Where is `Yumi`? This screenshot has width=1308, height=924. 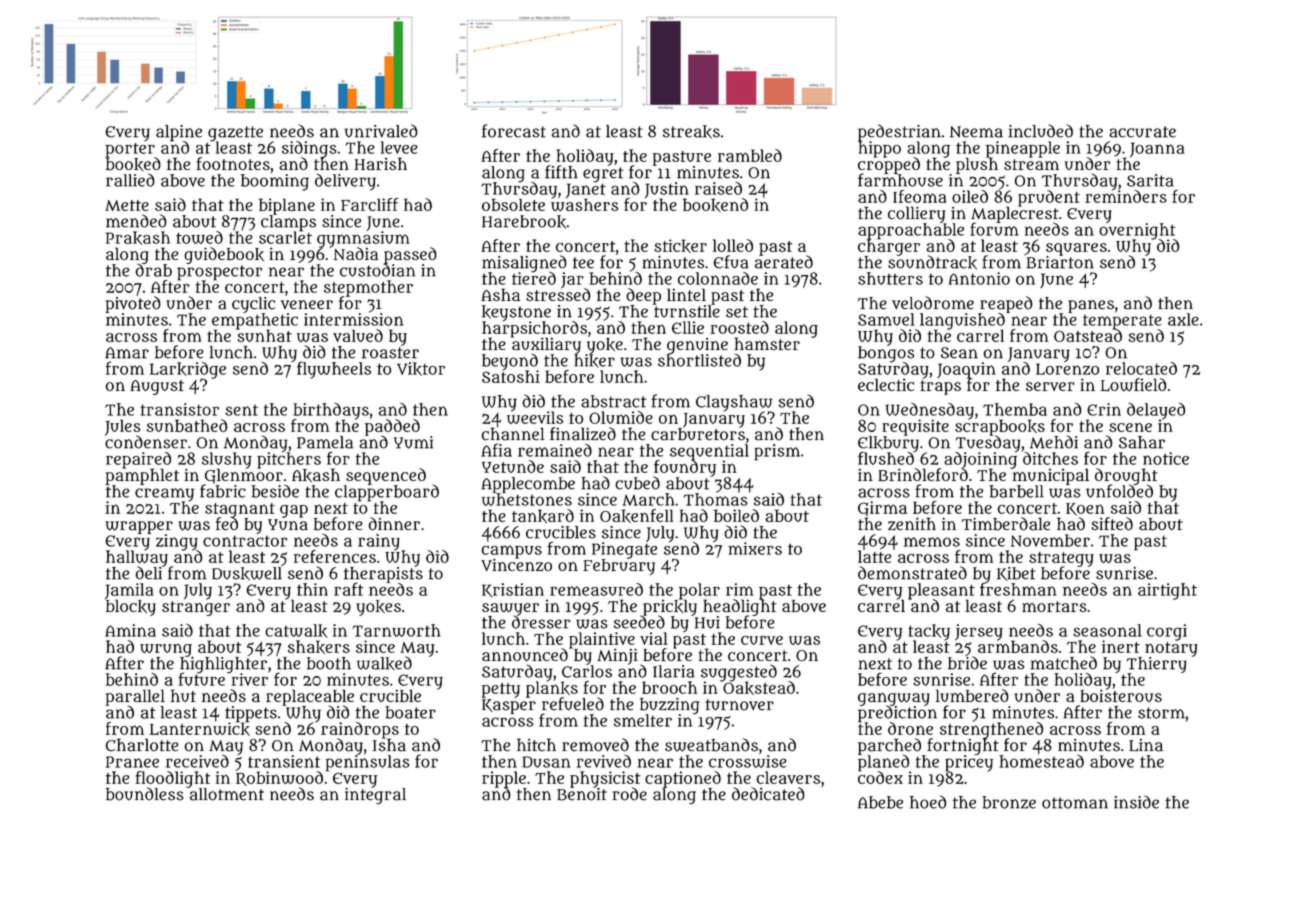 Yumi is located at coordinates (413, 442).
